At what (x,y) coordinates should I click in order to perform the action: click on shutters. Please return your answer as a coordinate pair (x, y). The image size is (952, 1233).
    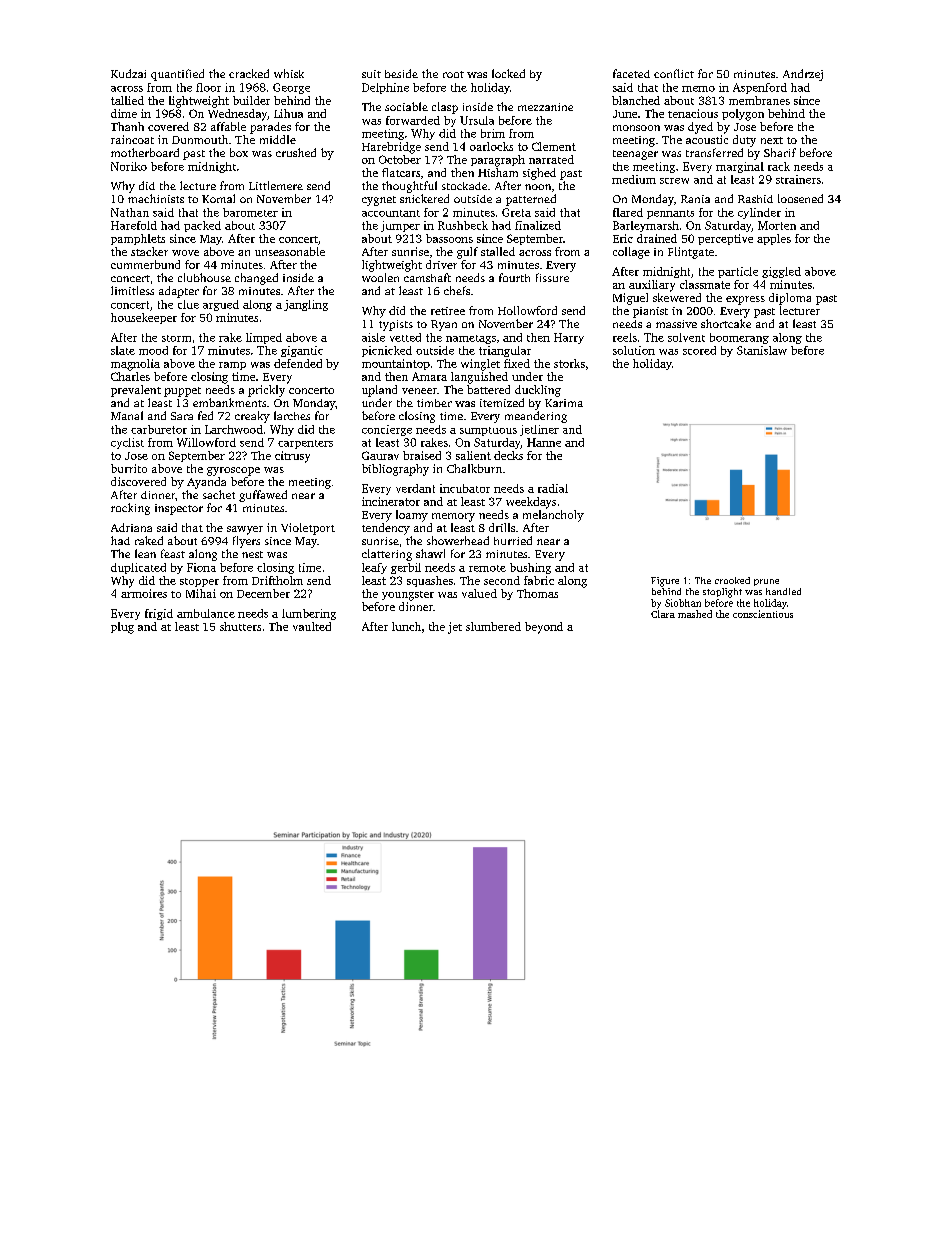
    Looking at the image, I should click on (240, 626).
